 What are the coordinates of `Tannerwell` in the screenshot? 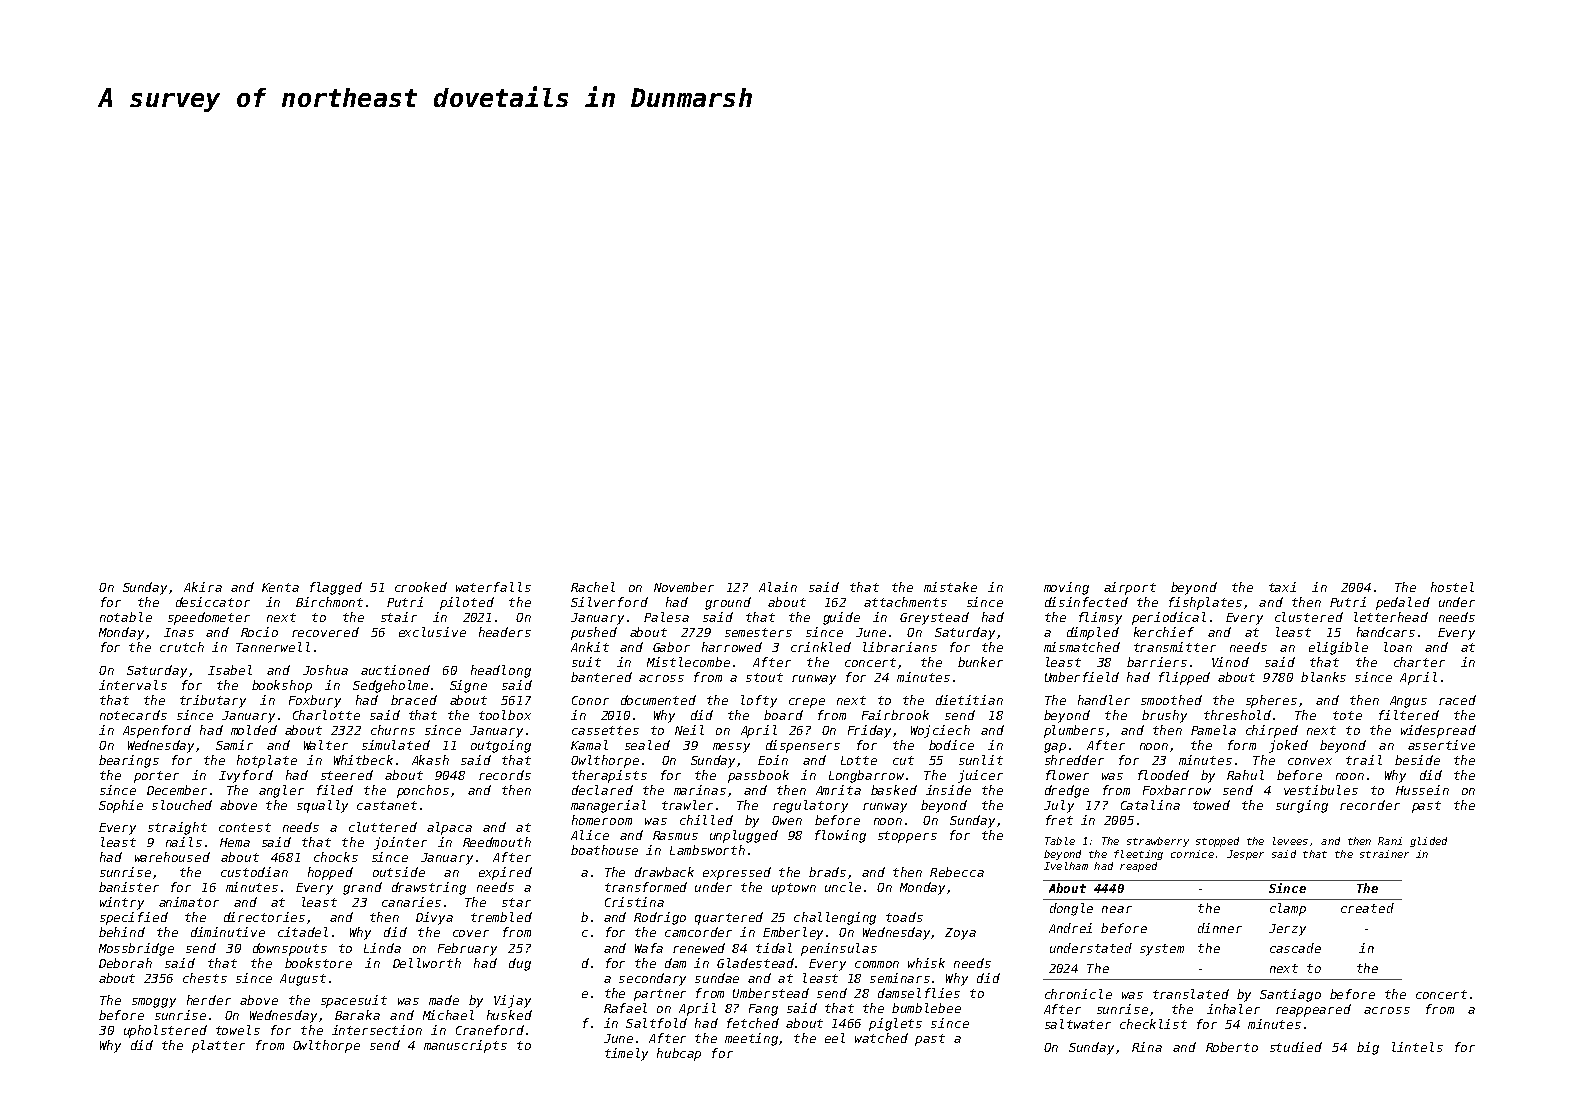 It's located at (273, 647).
